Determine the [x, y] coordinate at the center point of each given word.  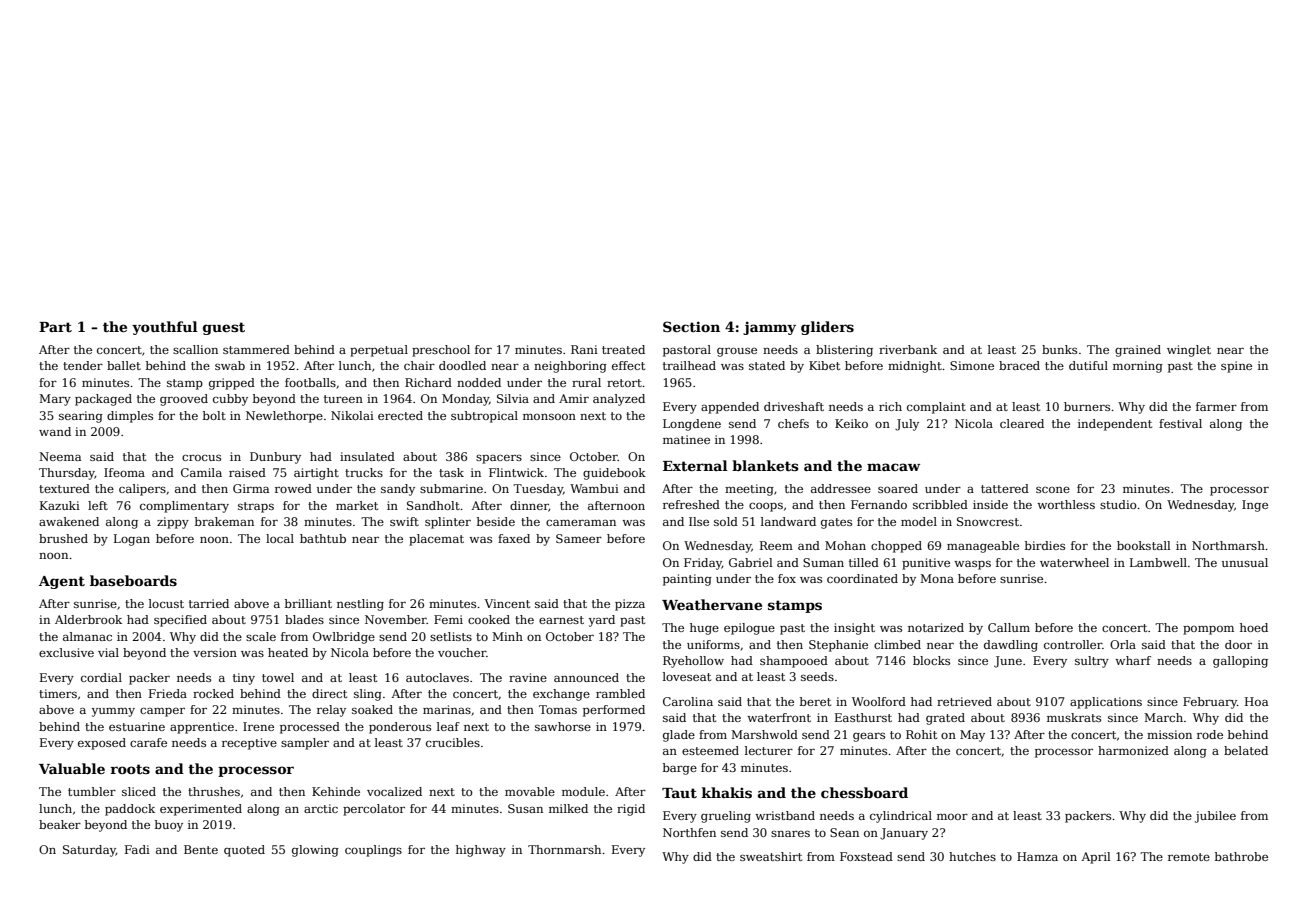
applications [1106, 703]
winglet [1189, 351]
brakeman [224, 521]
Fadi [137, 849]
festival [1180, 423]
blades [304, 619]
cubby [230, 400]
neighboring [570, 367]
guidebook [614, 474]
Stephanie [838, 646]
